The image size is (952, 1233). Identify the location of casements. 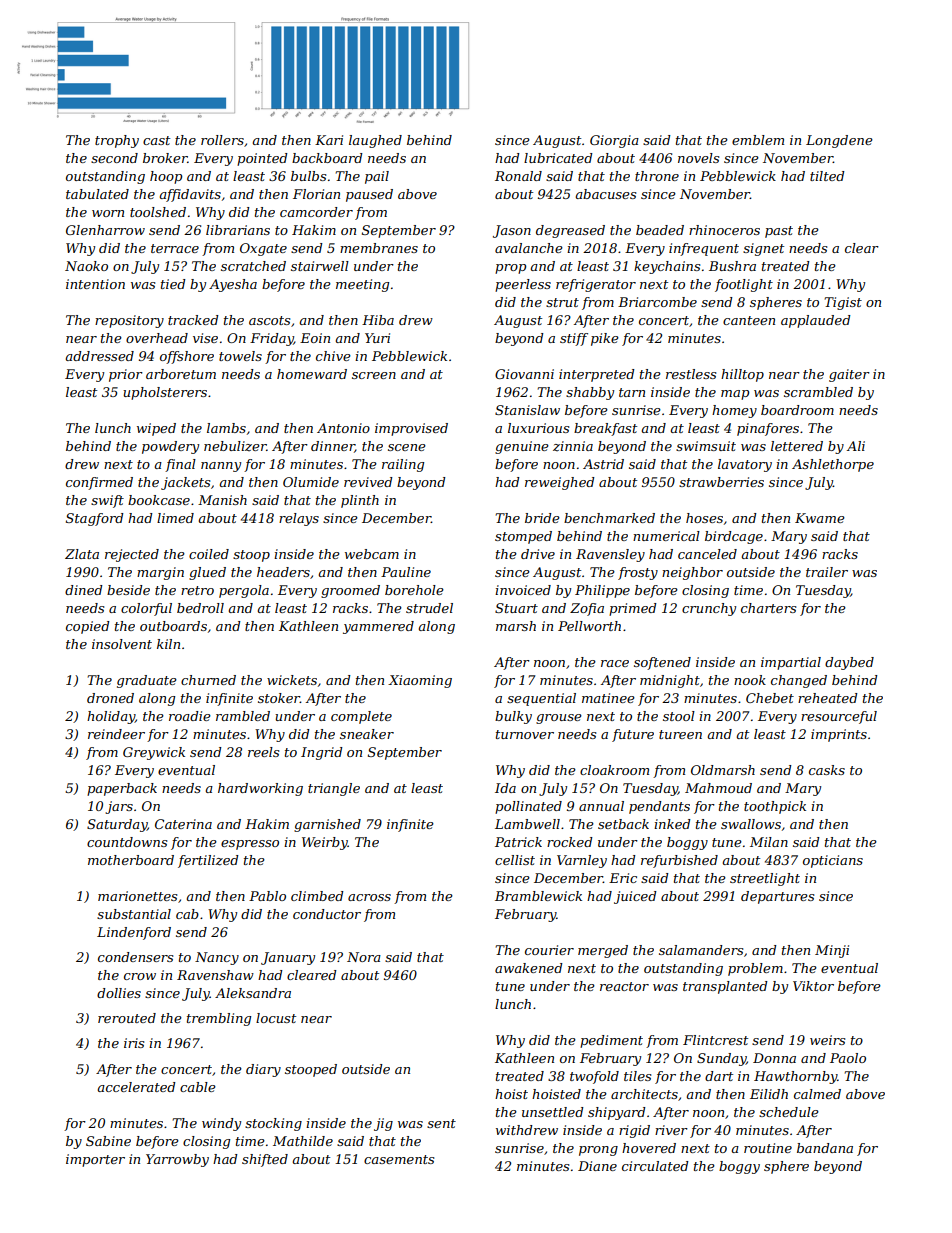
(399, 1159).
